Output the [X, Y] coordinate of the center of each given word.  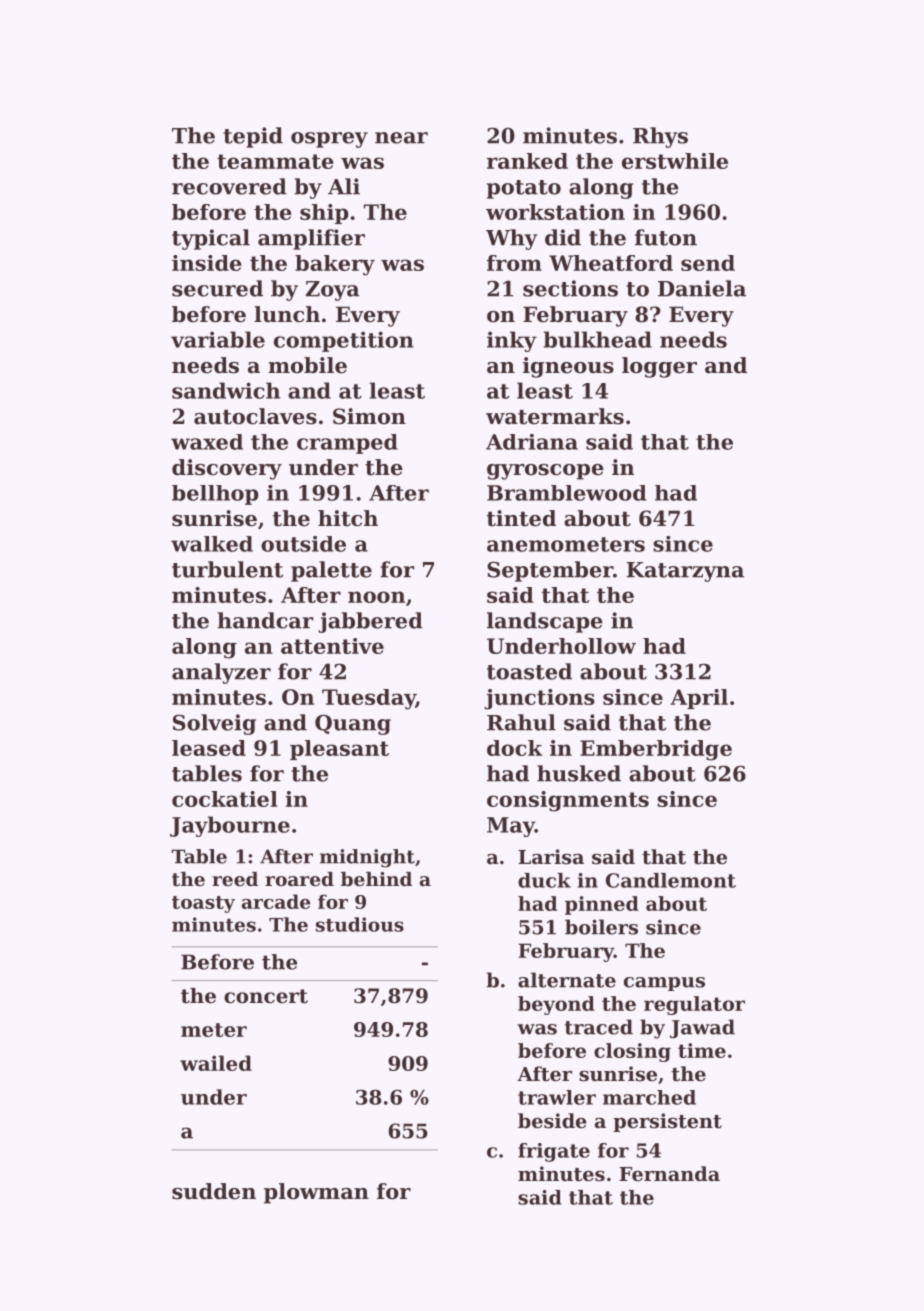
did [563, 237]
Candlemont [671, 880]
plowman [316, 1193]
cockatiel [225, 799]
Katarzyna [685, 572]
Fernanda [669, 1173]
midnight [367, 858]
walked [212, 544]
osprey [329, 140]
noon [376, 597]
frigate [554, 1152]
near [401, 138]
